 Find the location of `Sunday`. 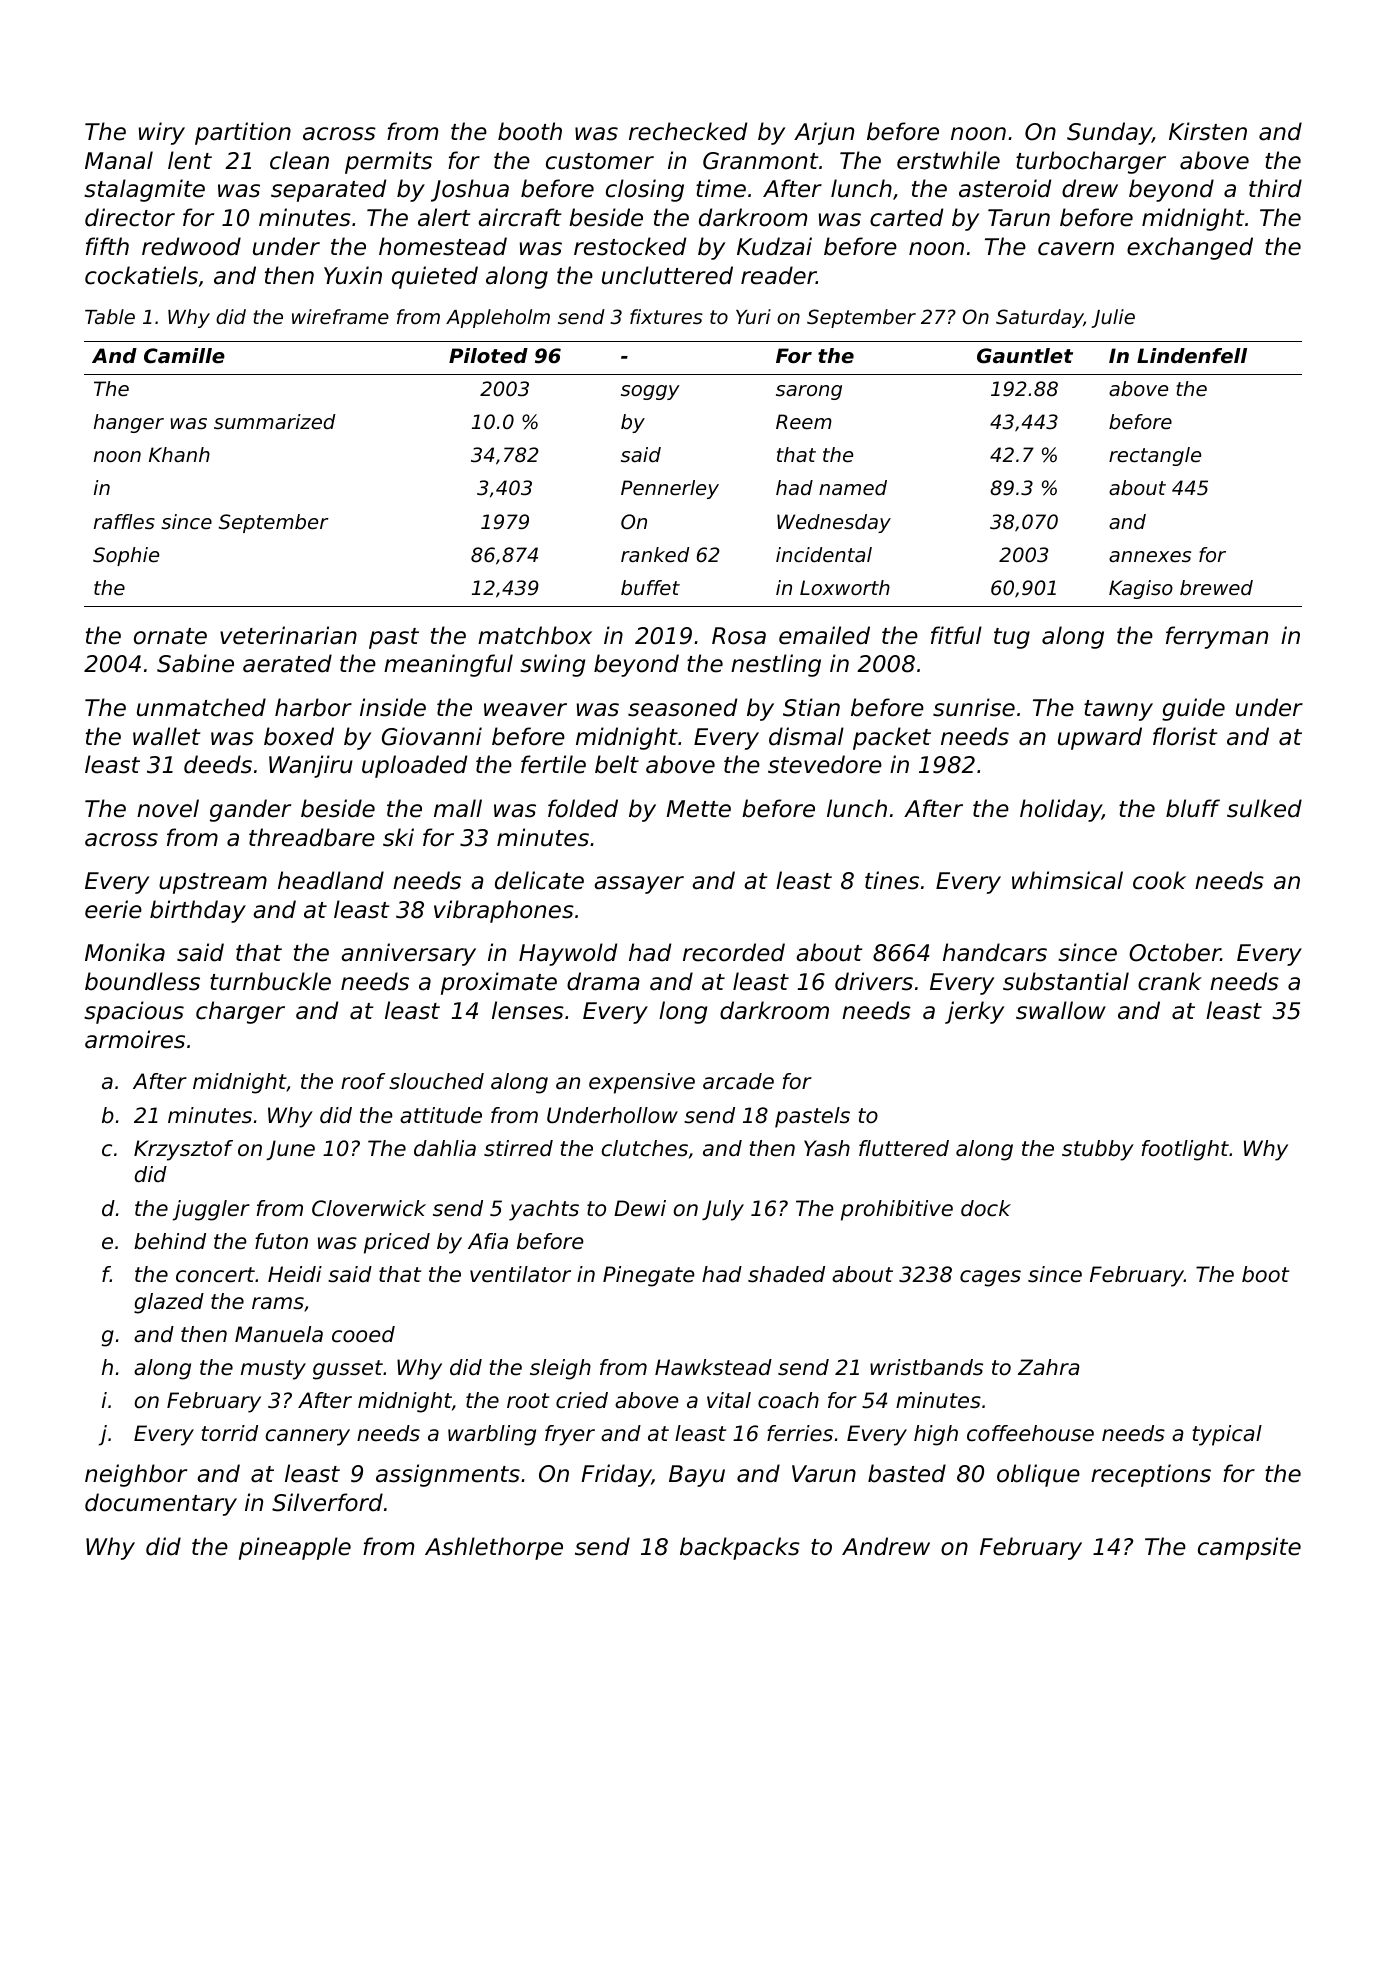

Sunday is located at coordinates (1109, 133).
